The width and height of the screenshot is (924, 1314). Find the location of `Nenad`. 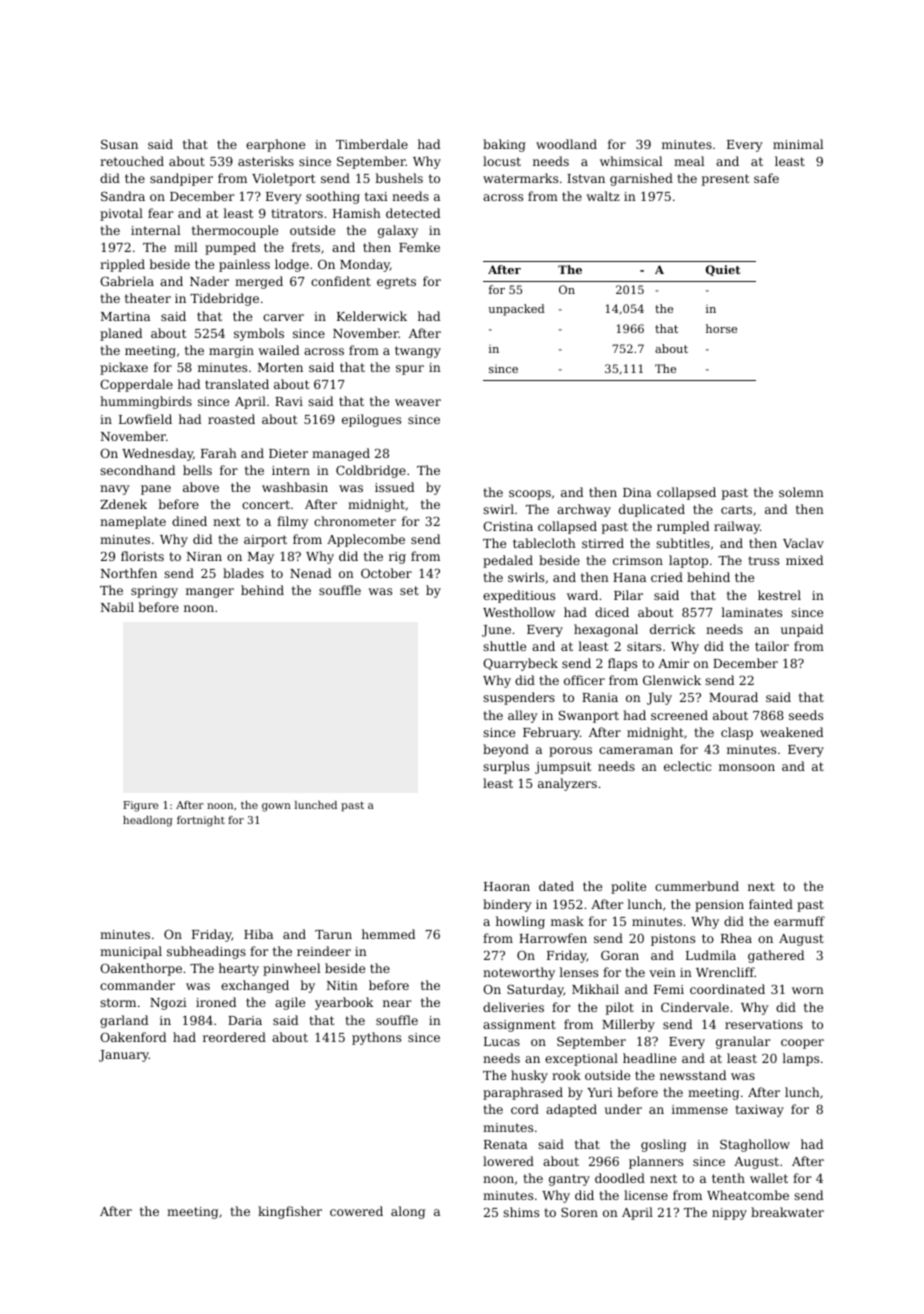

Nenad is located at coordinates (311, 573).
